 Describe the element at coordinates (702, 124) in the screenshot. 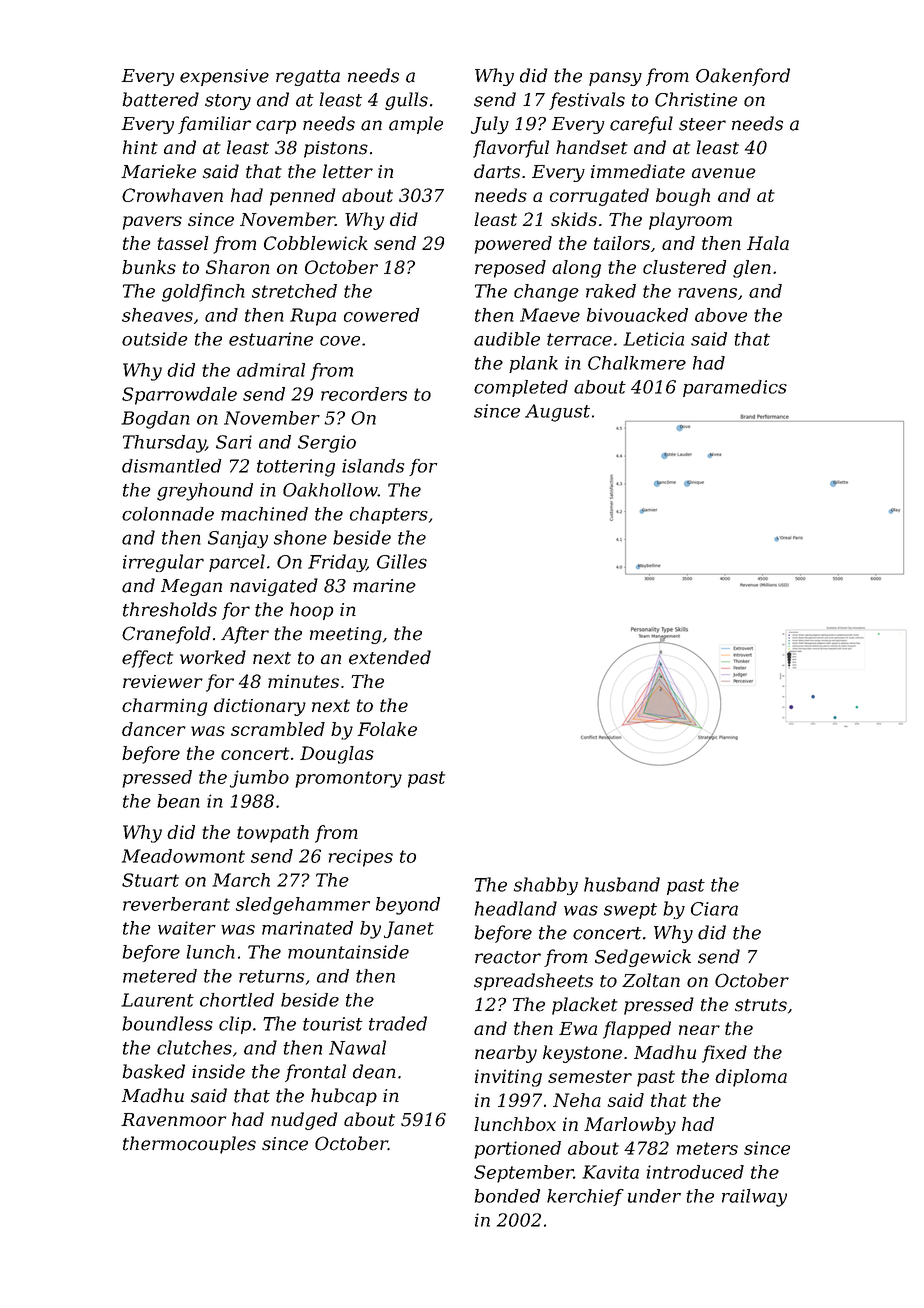

I see `steer` at that location.
